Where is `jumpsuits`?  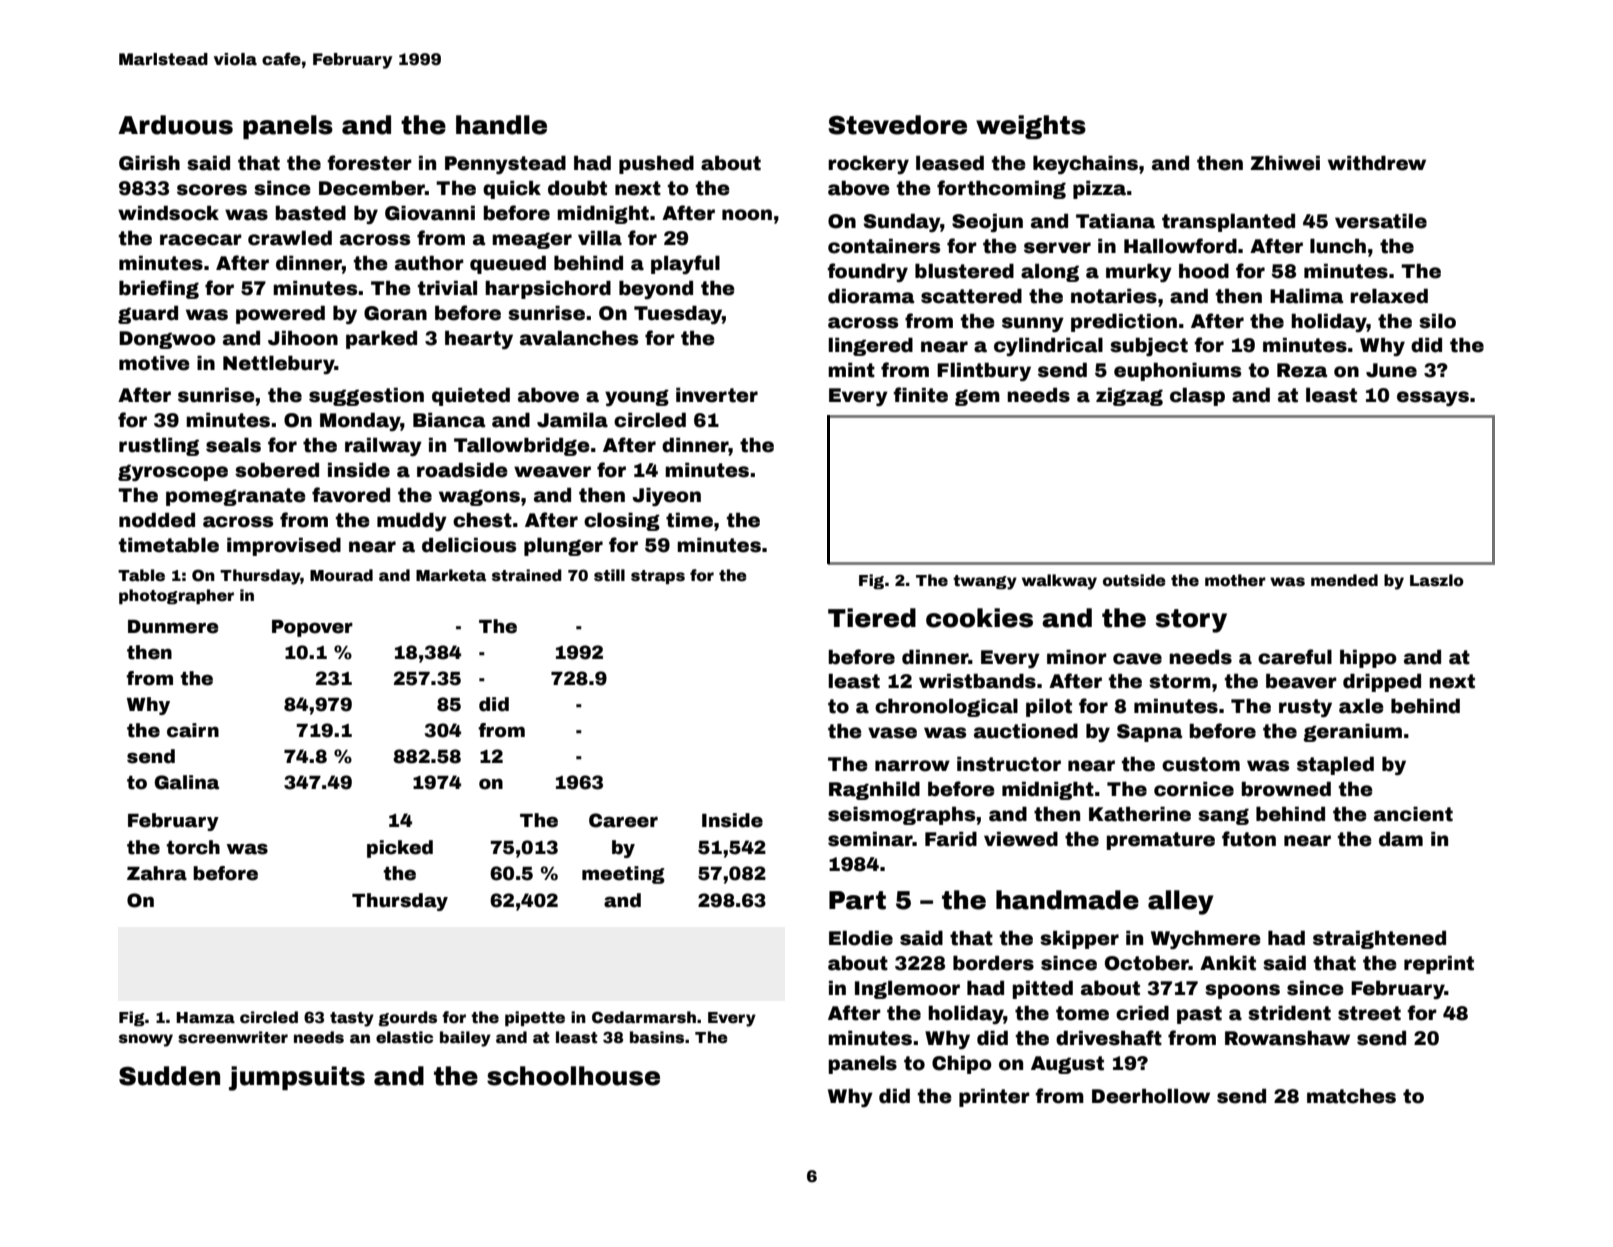
jumpsuits is located at coordinates (297, 1078).
